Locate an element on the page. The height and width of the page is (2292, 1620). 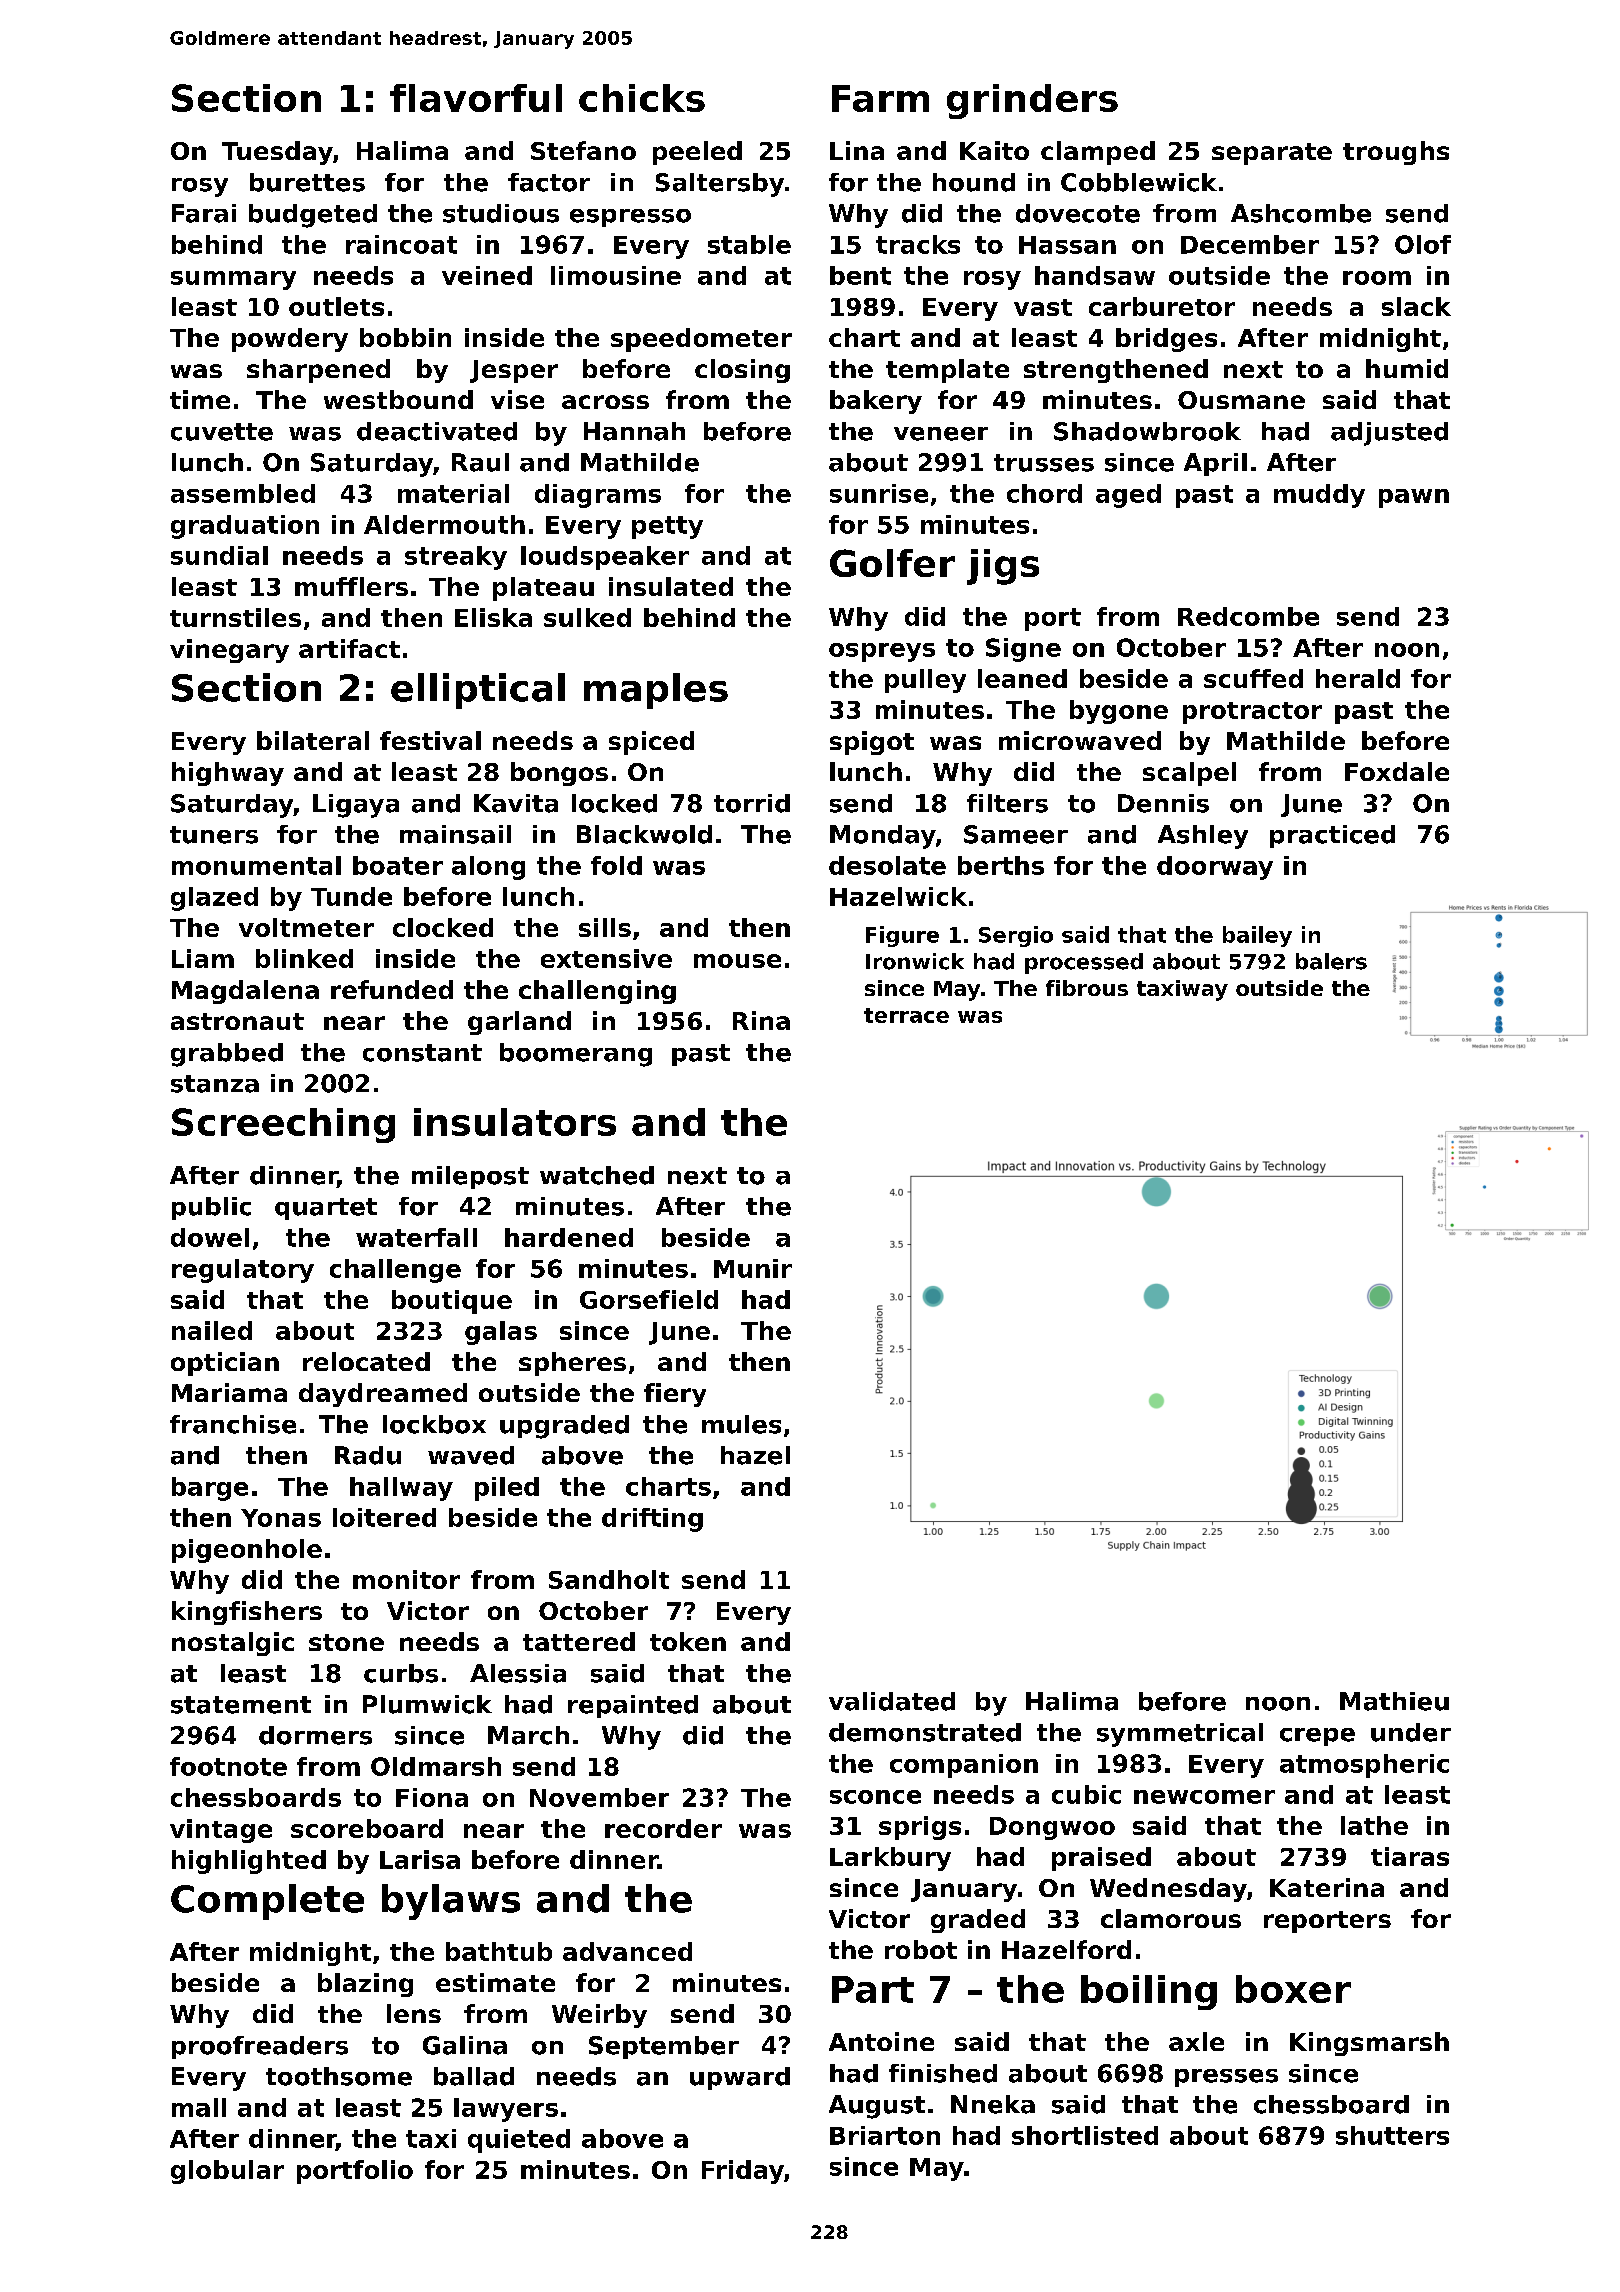
Complete is located at coordinates (267, 1902).
